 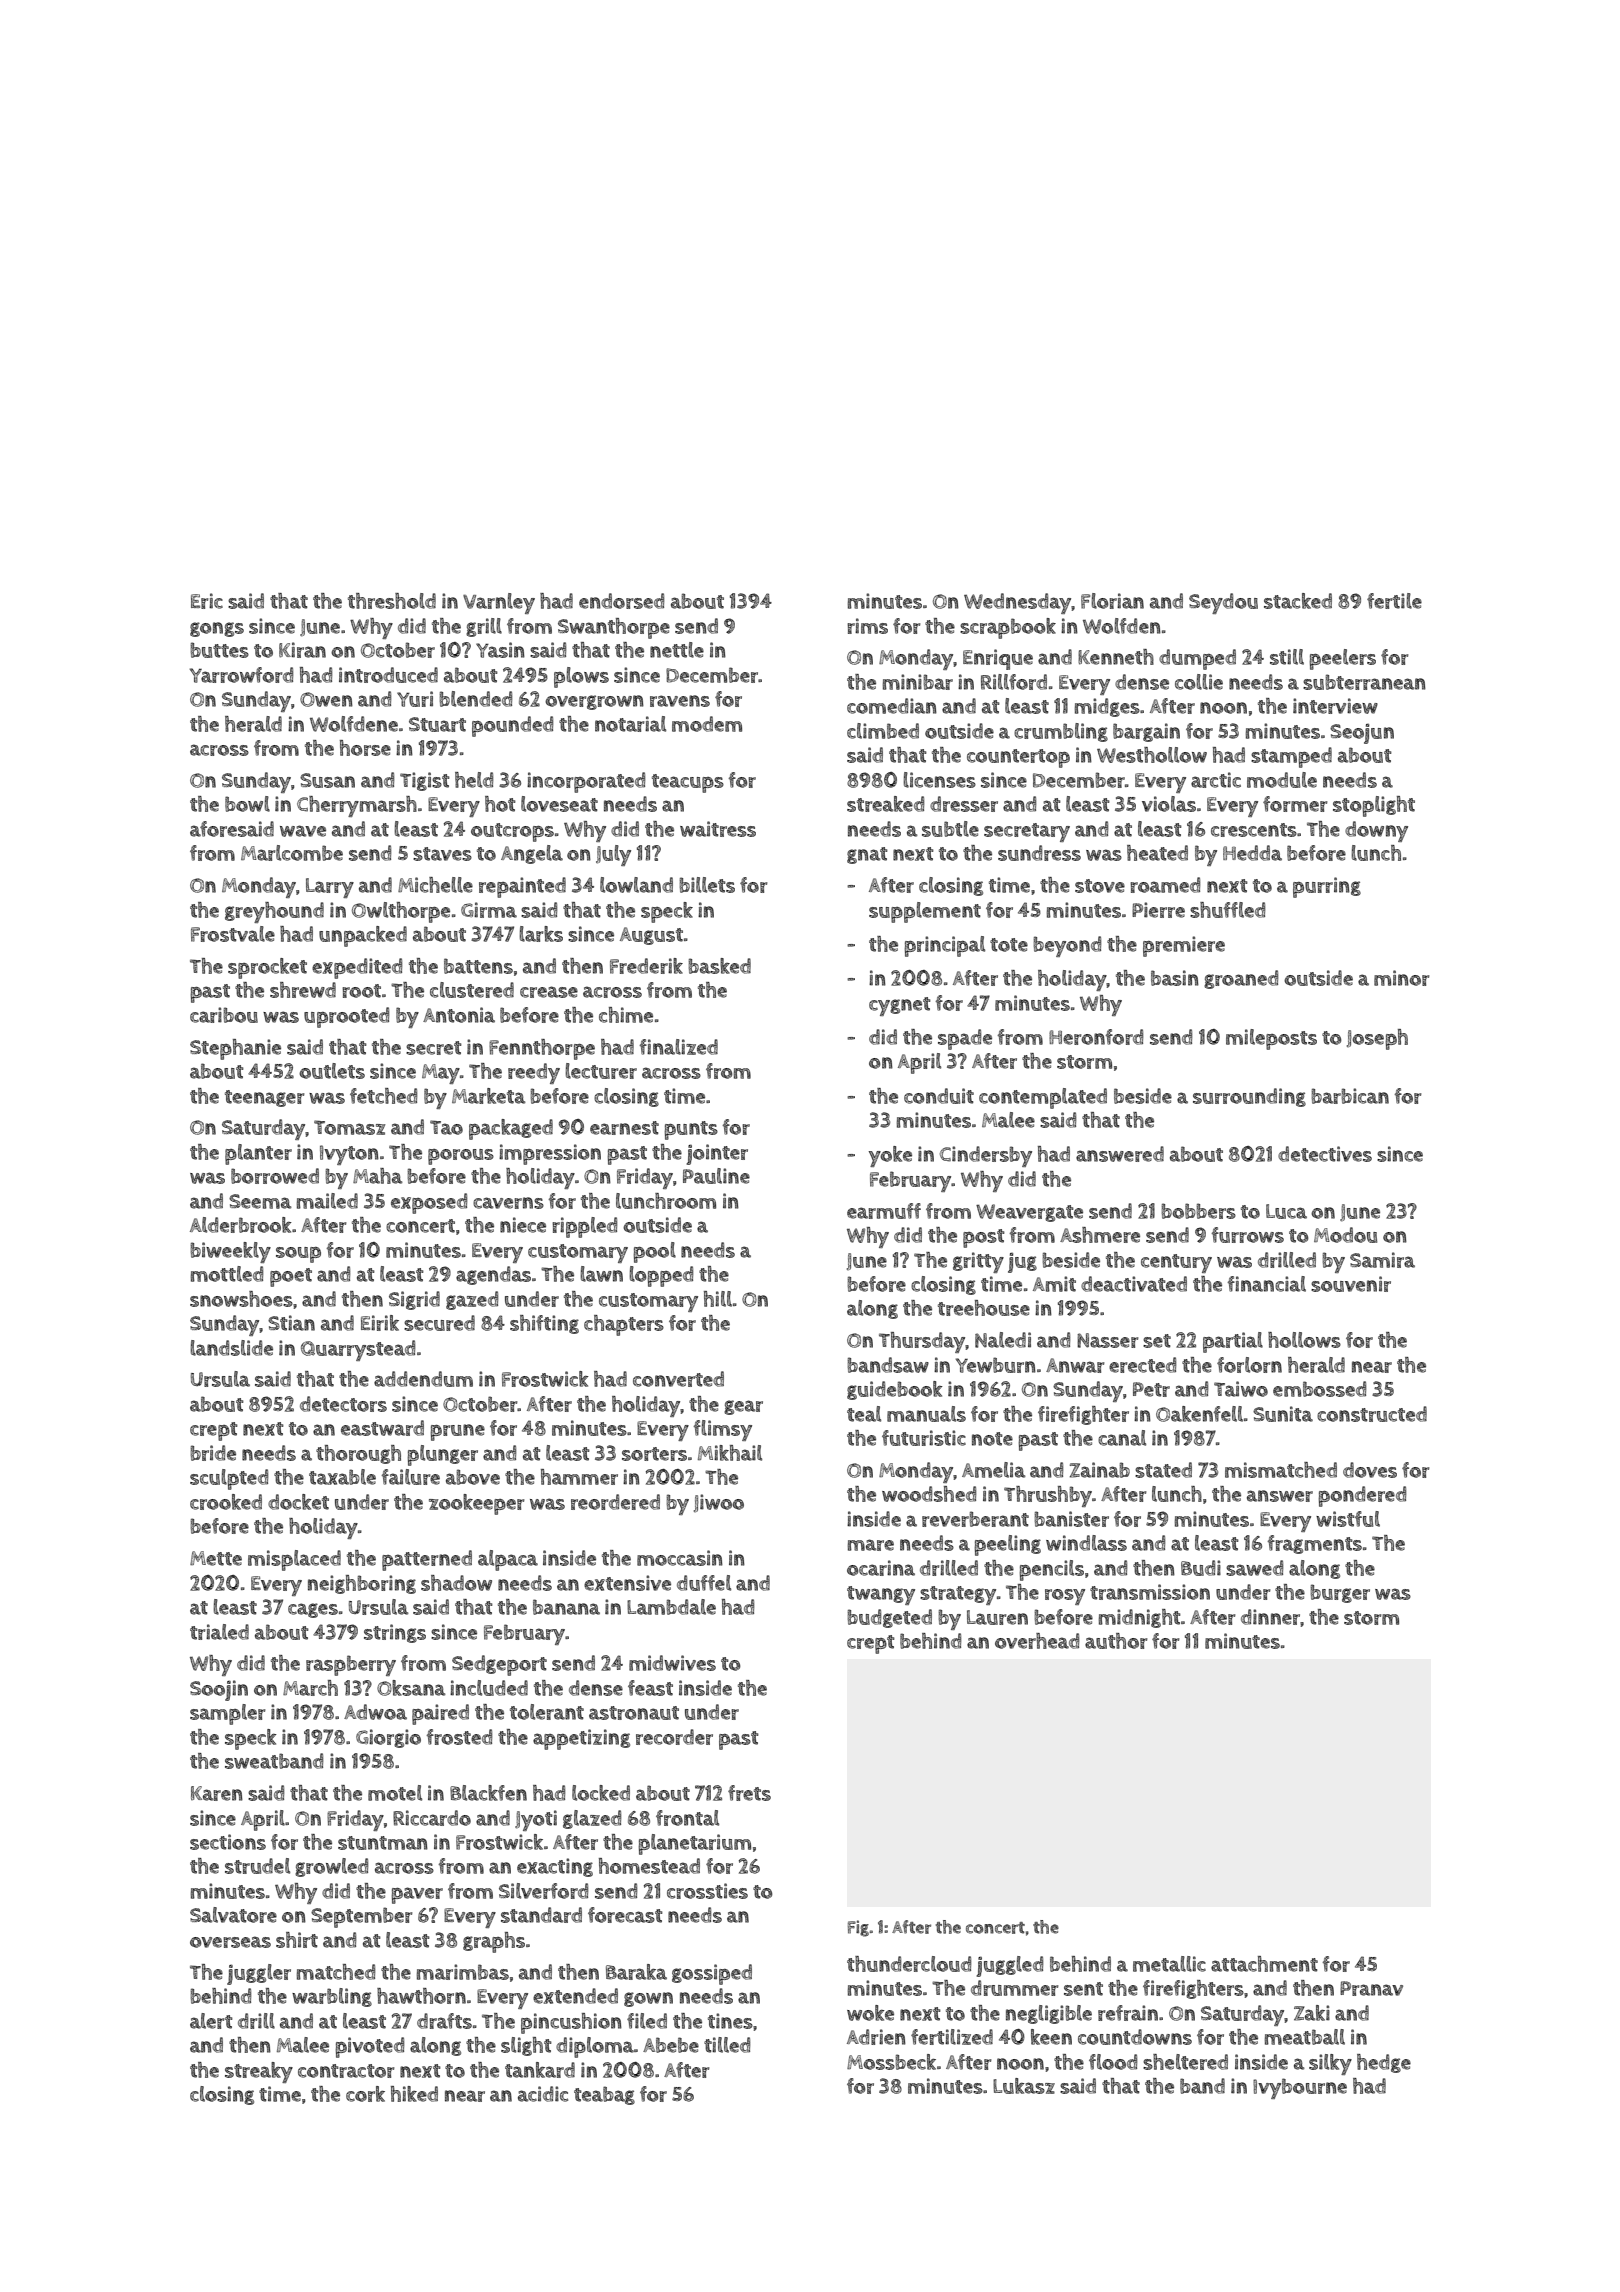 I want to click on Tao, so click(x=446, y=1127).
